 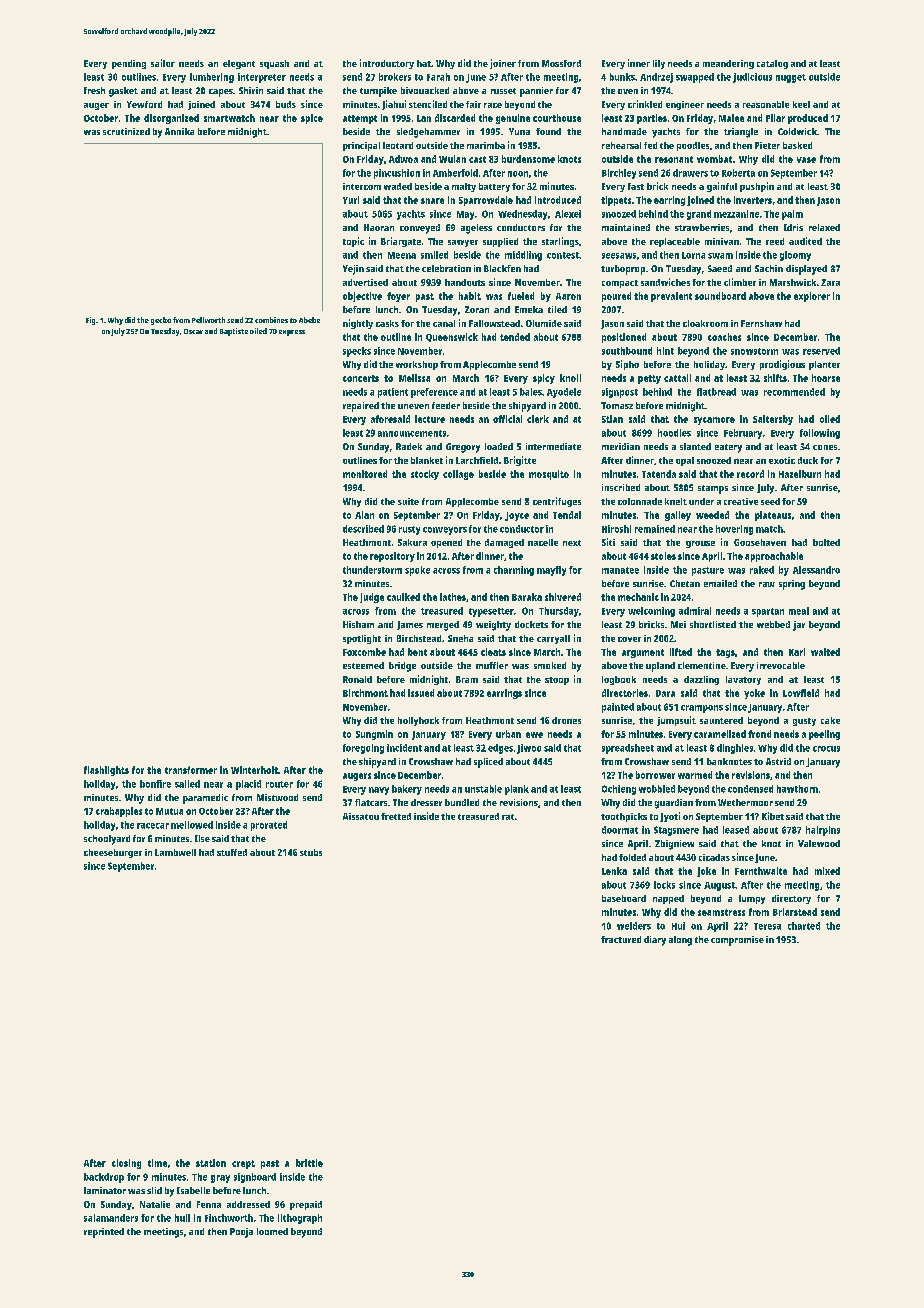 What do you see at coordinates (113, 853) in the image?
I see `cheeseburger` at bounding box center [113, 853].
